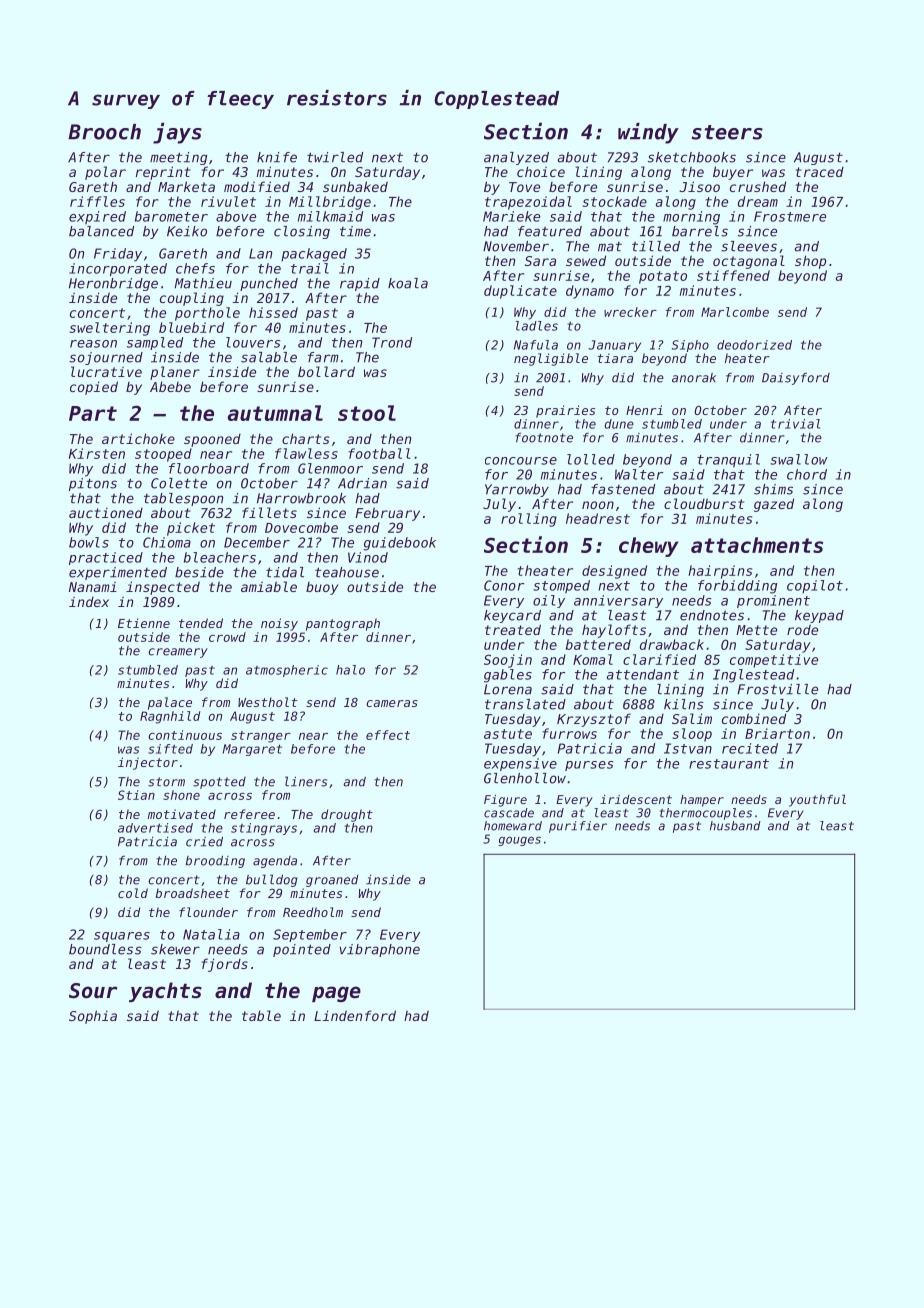  I want to click on page, so click(336, 994).
